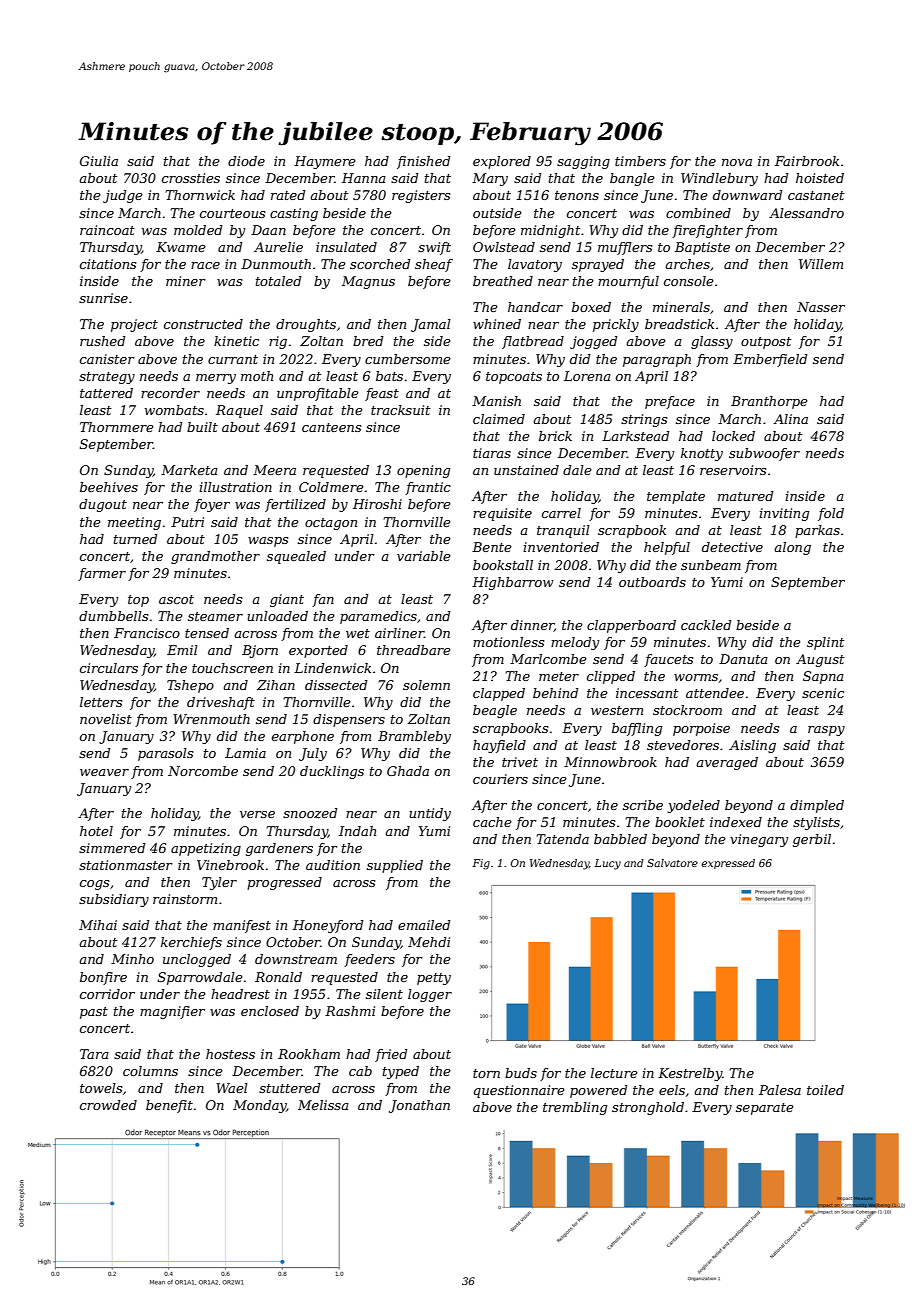 The height and width of the document is (1308, 924). I want to click on constructed, so click(203, 324).
